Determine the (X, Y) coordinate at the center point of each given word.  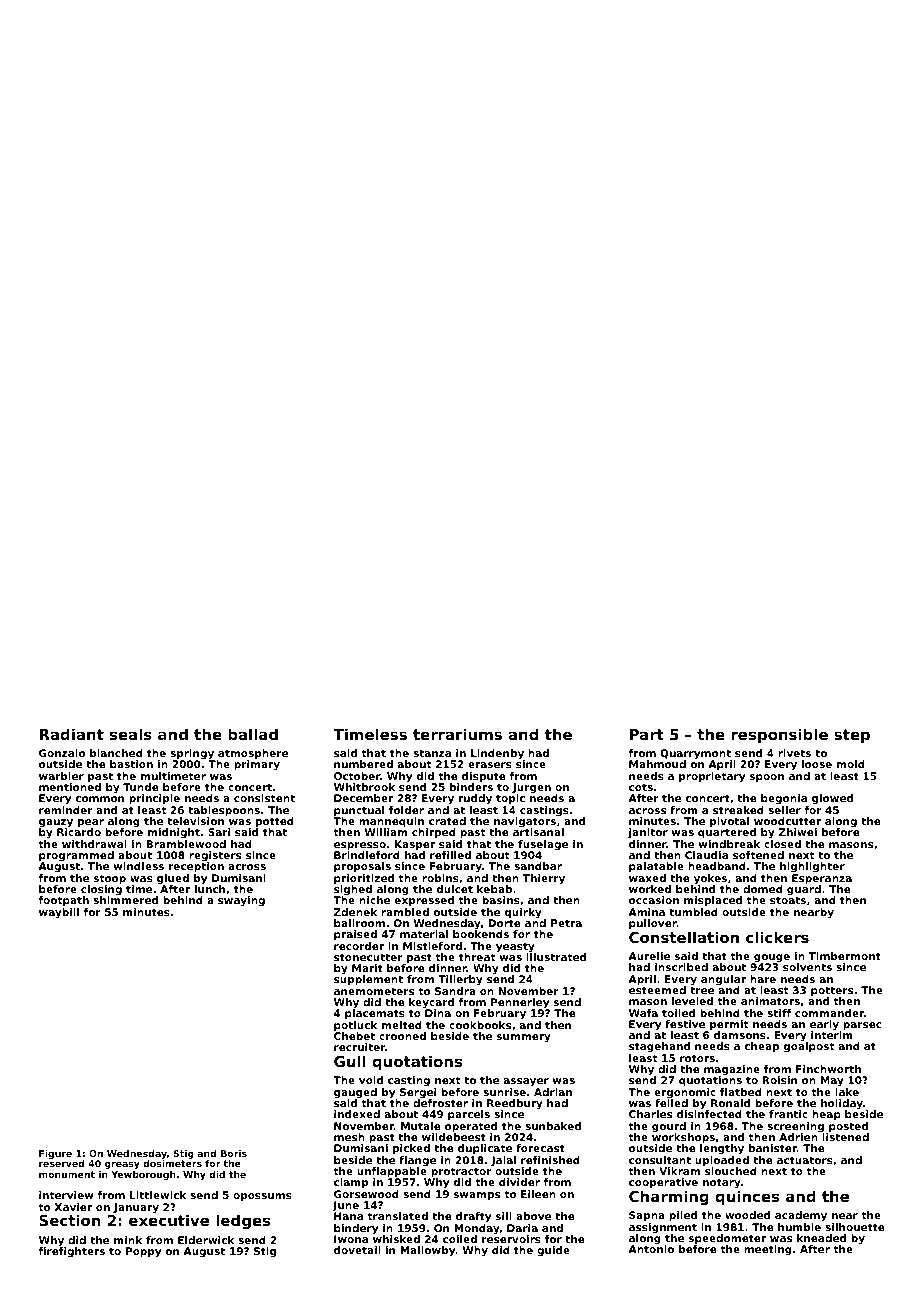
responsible (780, 735)
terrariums (457, 734)
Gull (350, 1061)
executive (169, 1220)
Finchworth (828, 1069)
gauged (355, 1093)
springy (192, 754)
